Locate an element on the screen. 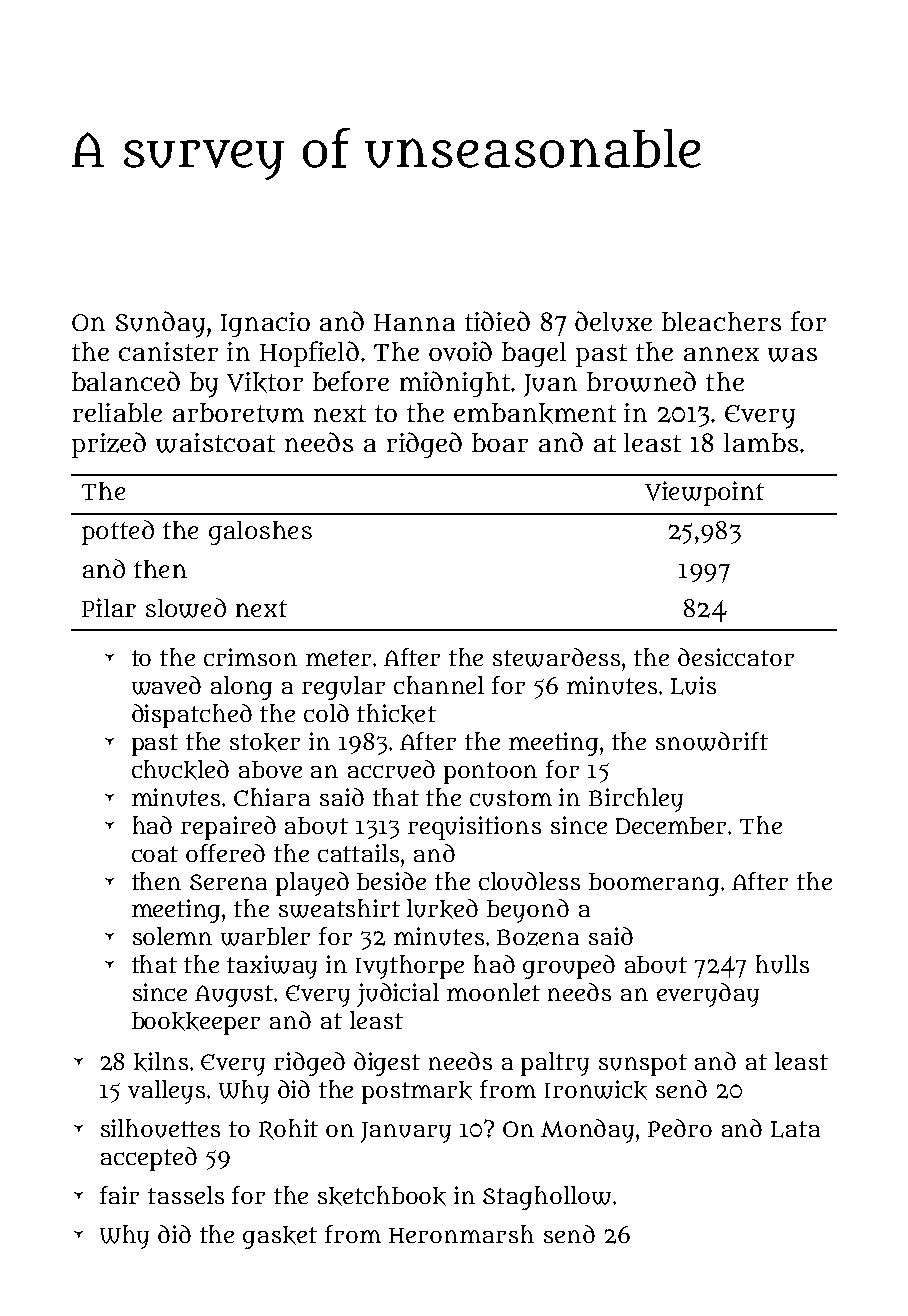 The image size is (908, 1316). Viewpoint is located at coordinates (704, 493).
